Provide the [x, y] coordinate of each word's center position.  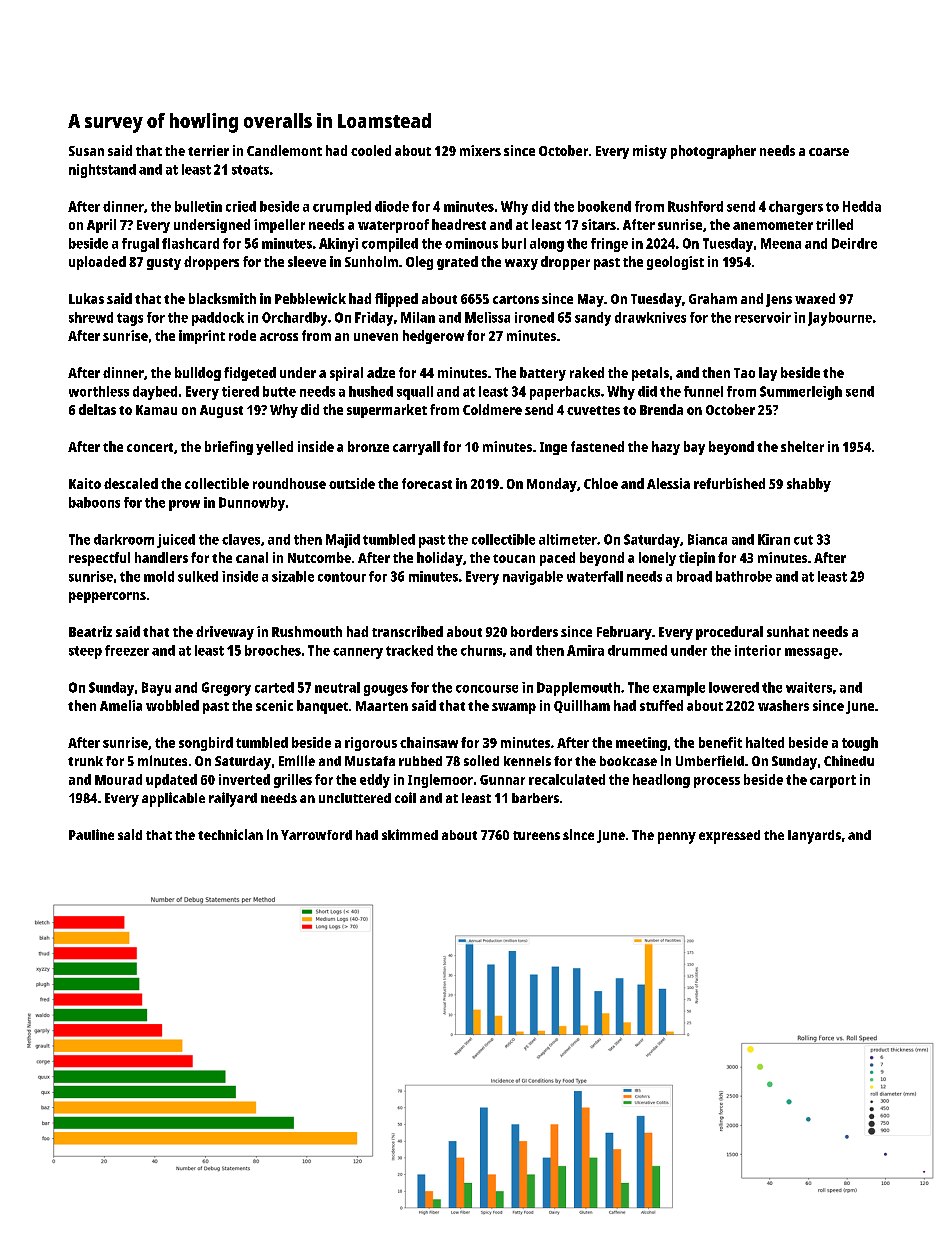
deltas [97, 409]
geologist [675, 263]
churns [481, 650]
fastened [597, 446]
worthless [99, 391]
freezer [127, 650]
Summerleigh [801, 393]
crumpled [342, 208]
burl [514, 243]
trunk [85, 761]
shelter [802, 446]
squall [415, 393]
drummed [637, 650]
